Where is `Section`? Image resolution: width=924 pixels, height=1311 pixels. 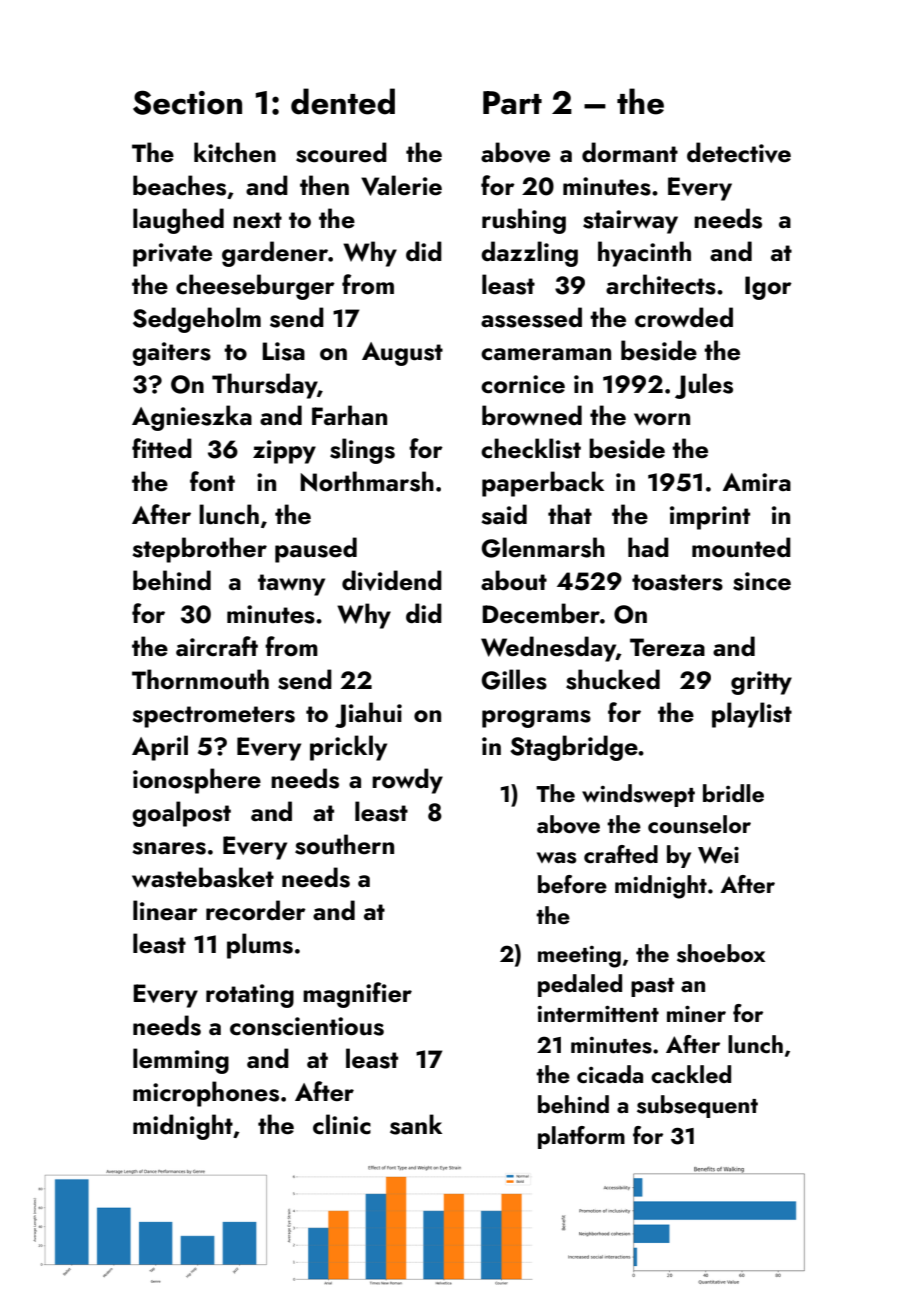 Section is located at coordinates (187, 102).
